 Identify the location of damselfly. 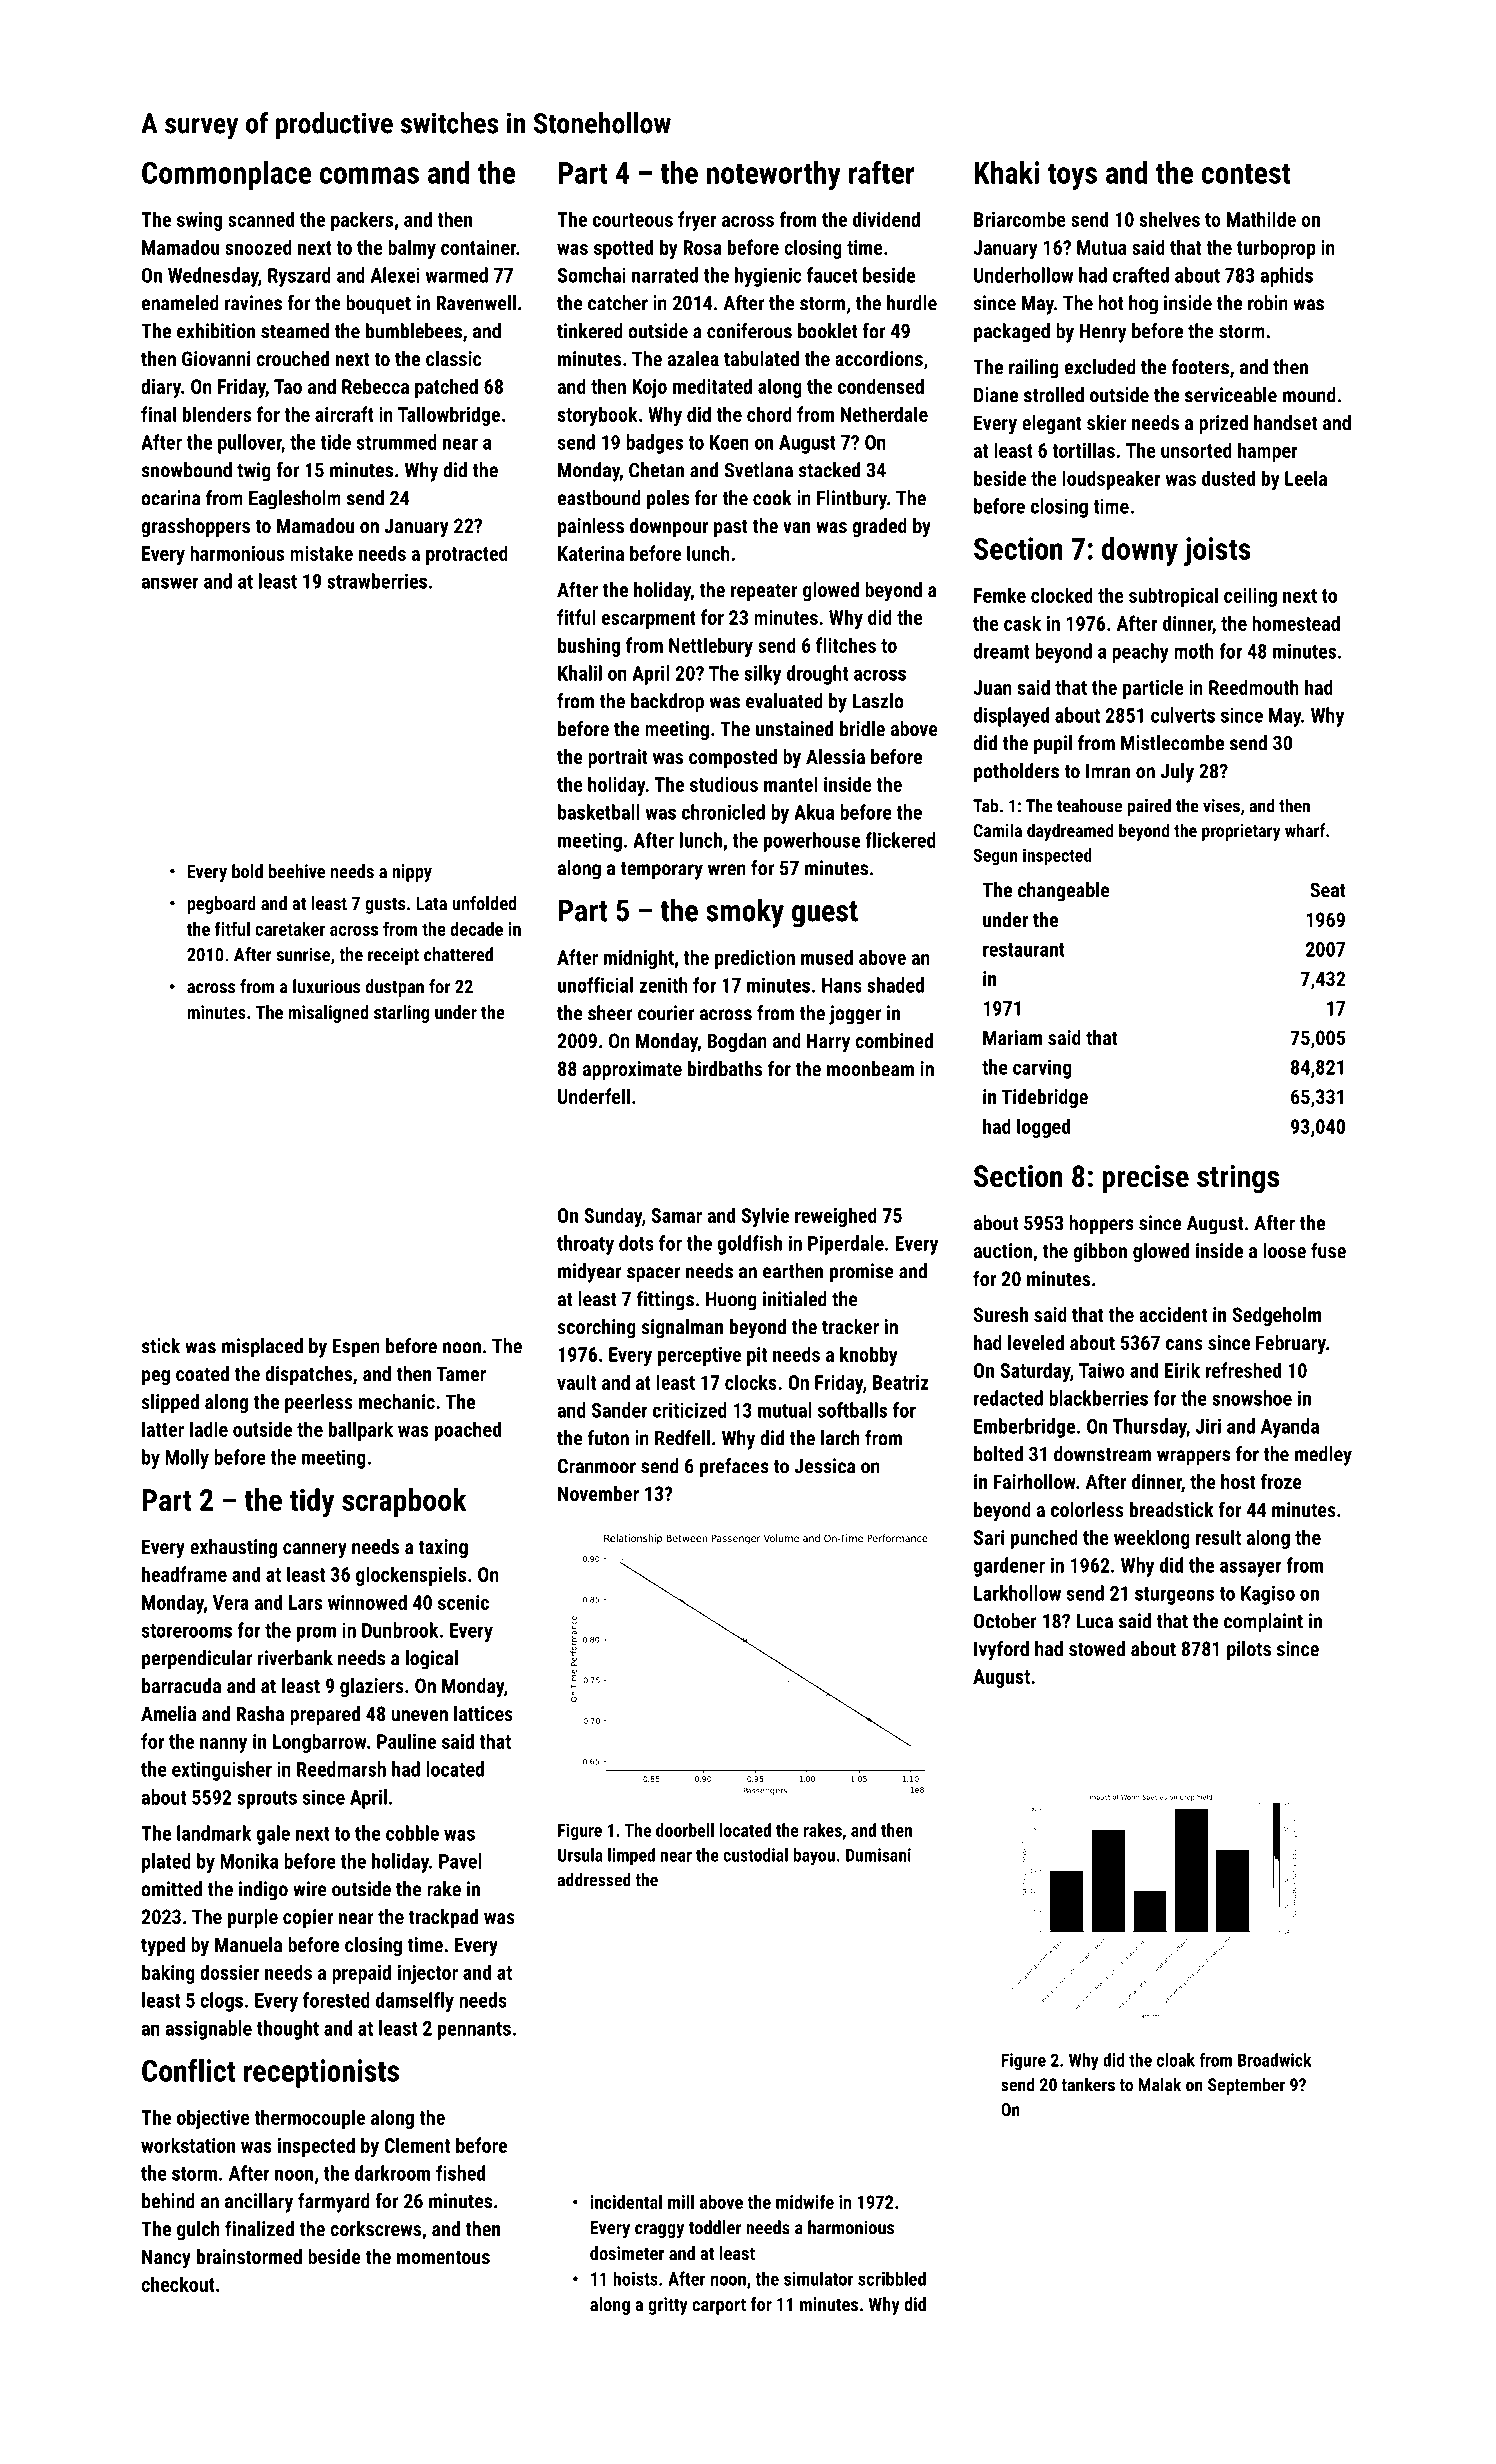
(415, 2002).
